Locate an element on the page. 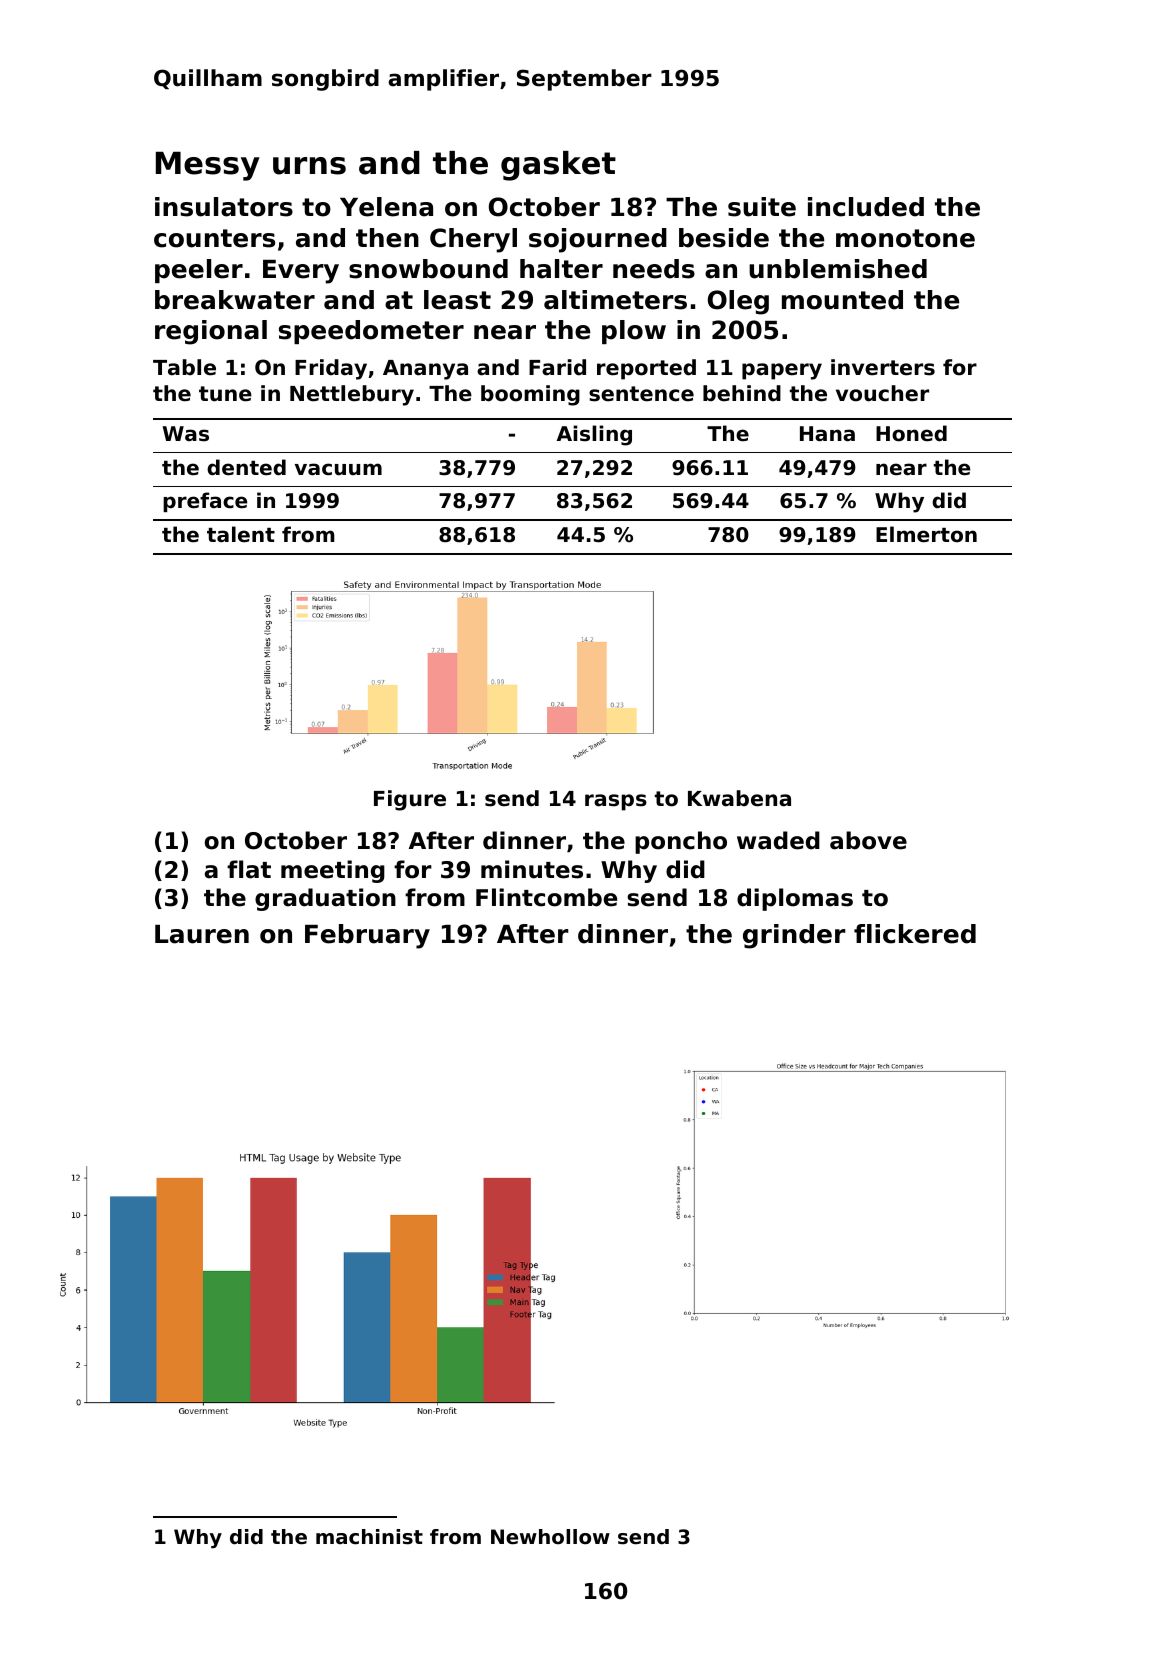 Image resolution: width=1165 pixels, height=1654 pixels. Flintcombe is located at coordinates (546, 897).
